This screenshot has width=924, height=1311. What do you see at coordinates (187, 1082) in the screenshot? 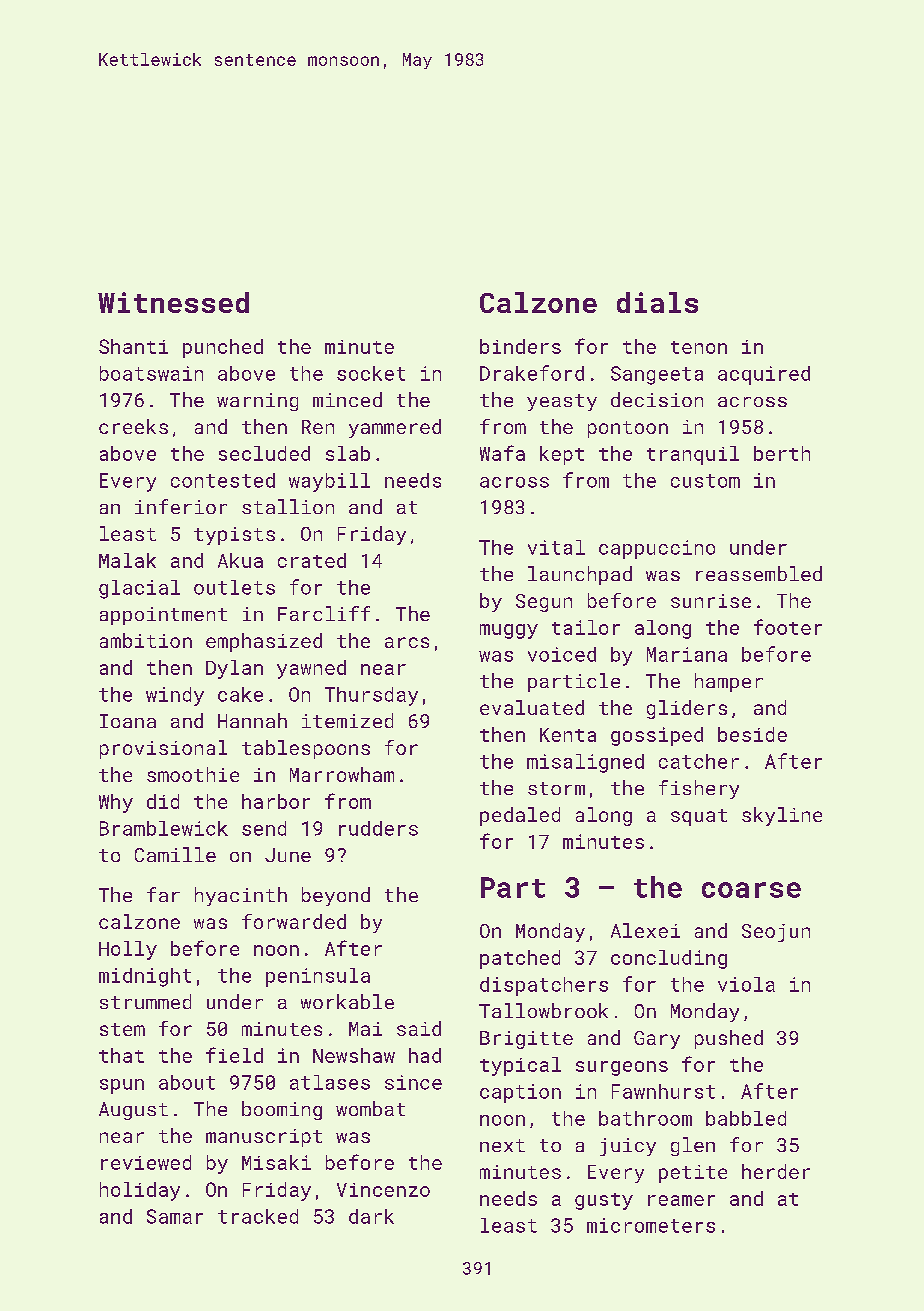
I see `about` at bounding box center [187, 1082].
